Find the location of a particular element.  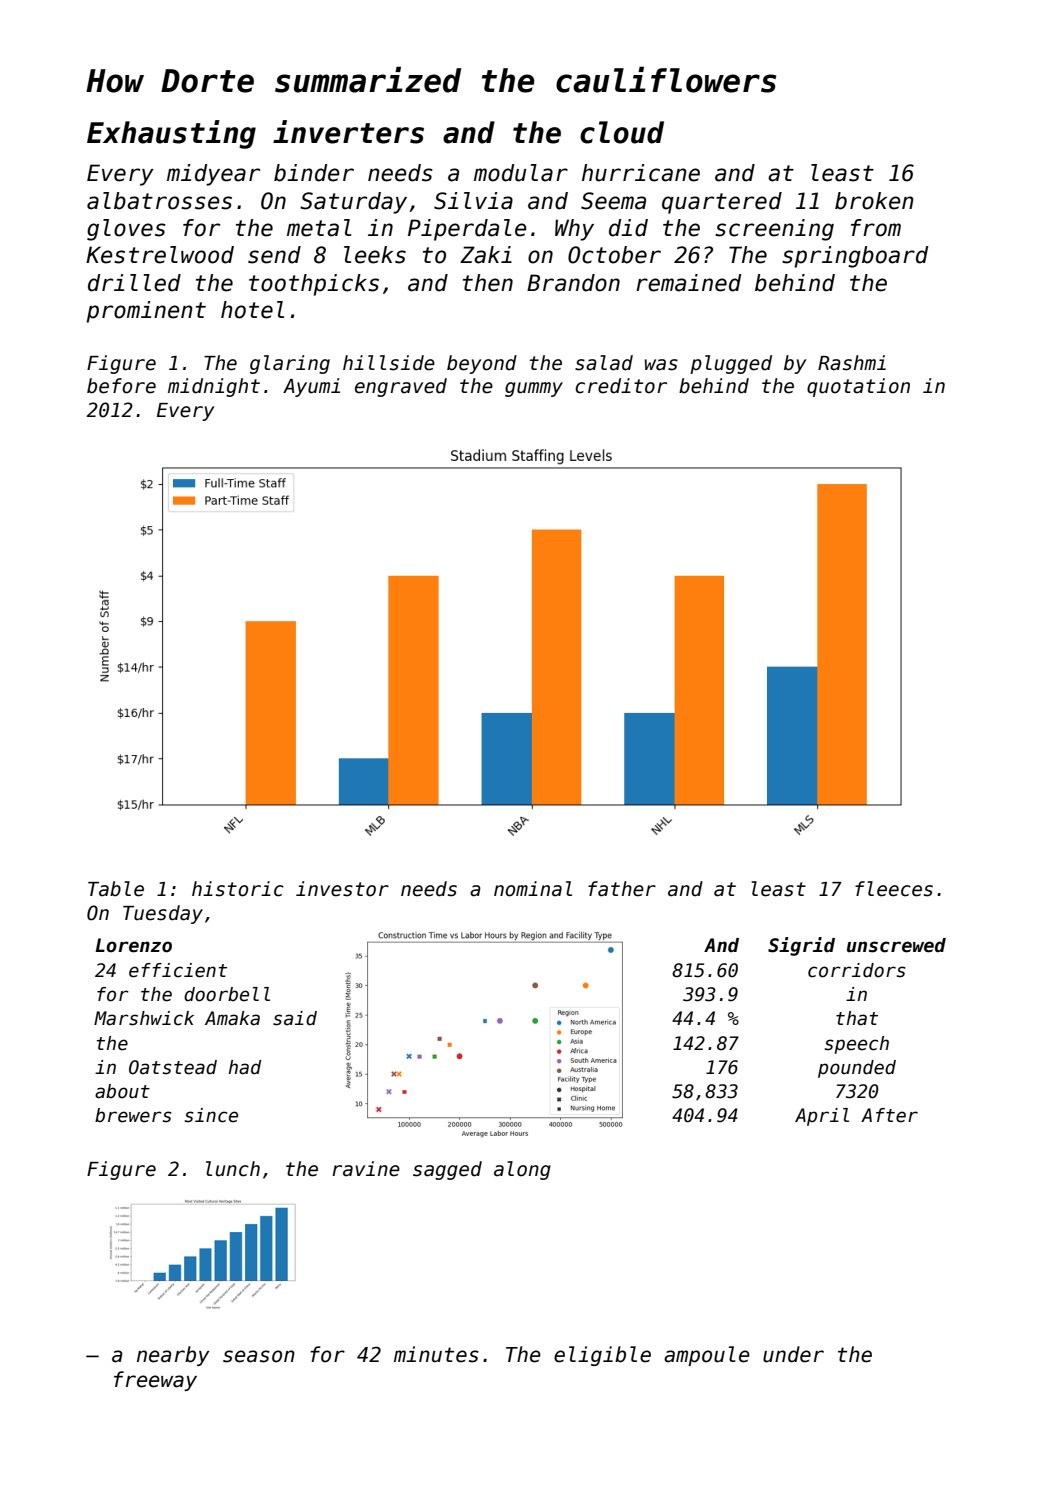

father is located at coordinates (622, 889).
